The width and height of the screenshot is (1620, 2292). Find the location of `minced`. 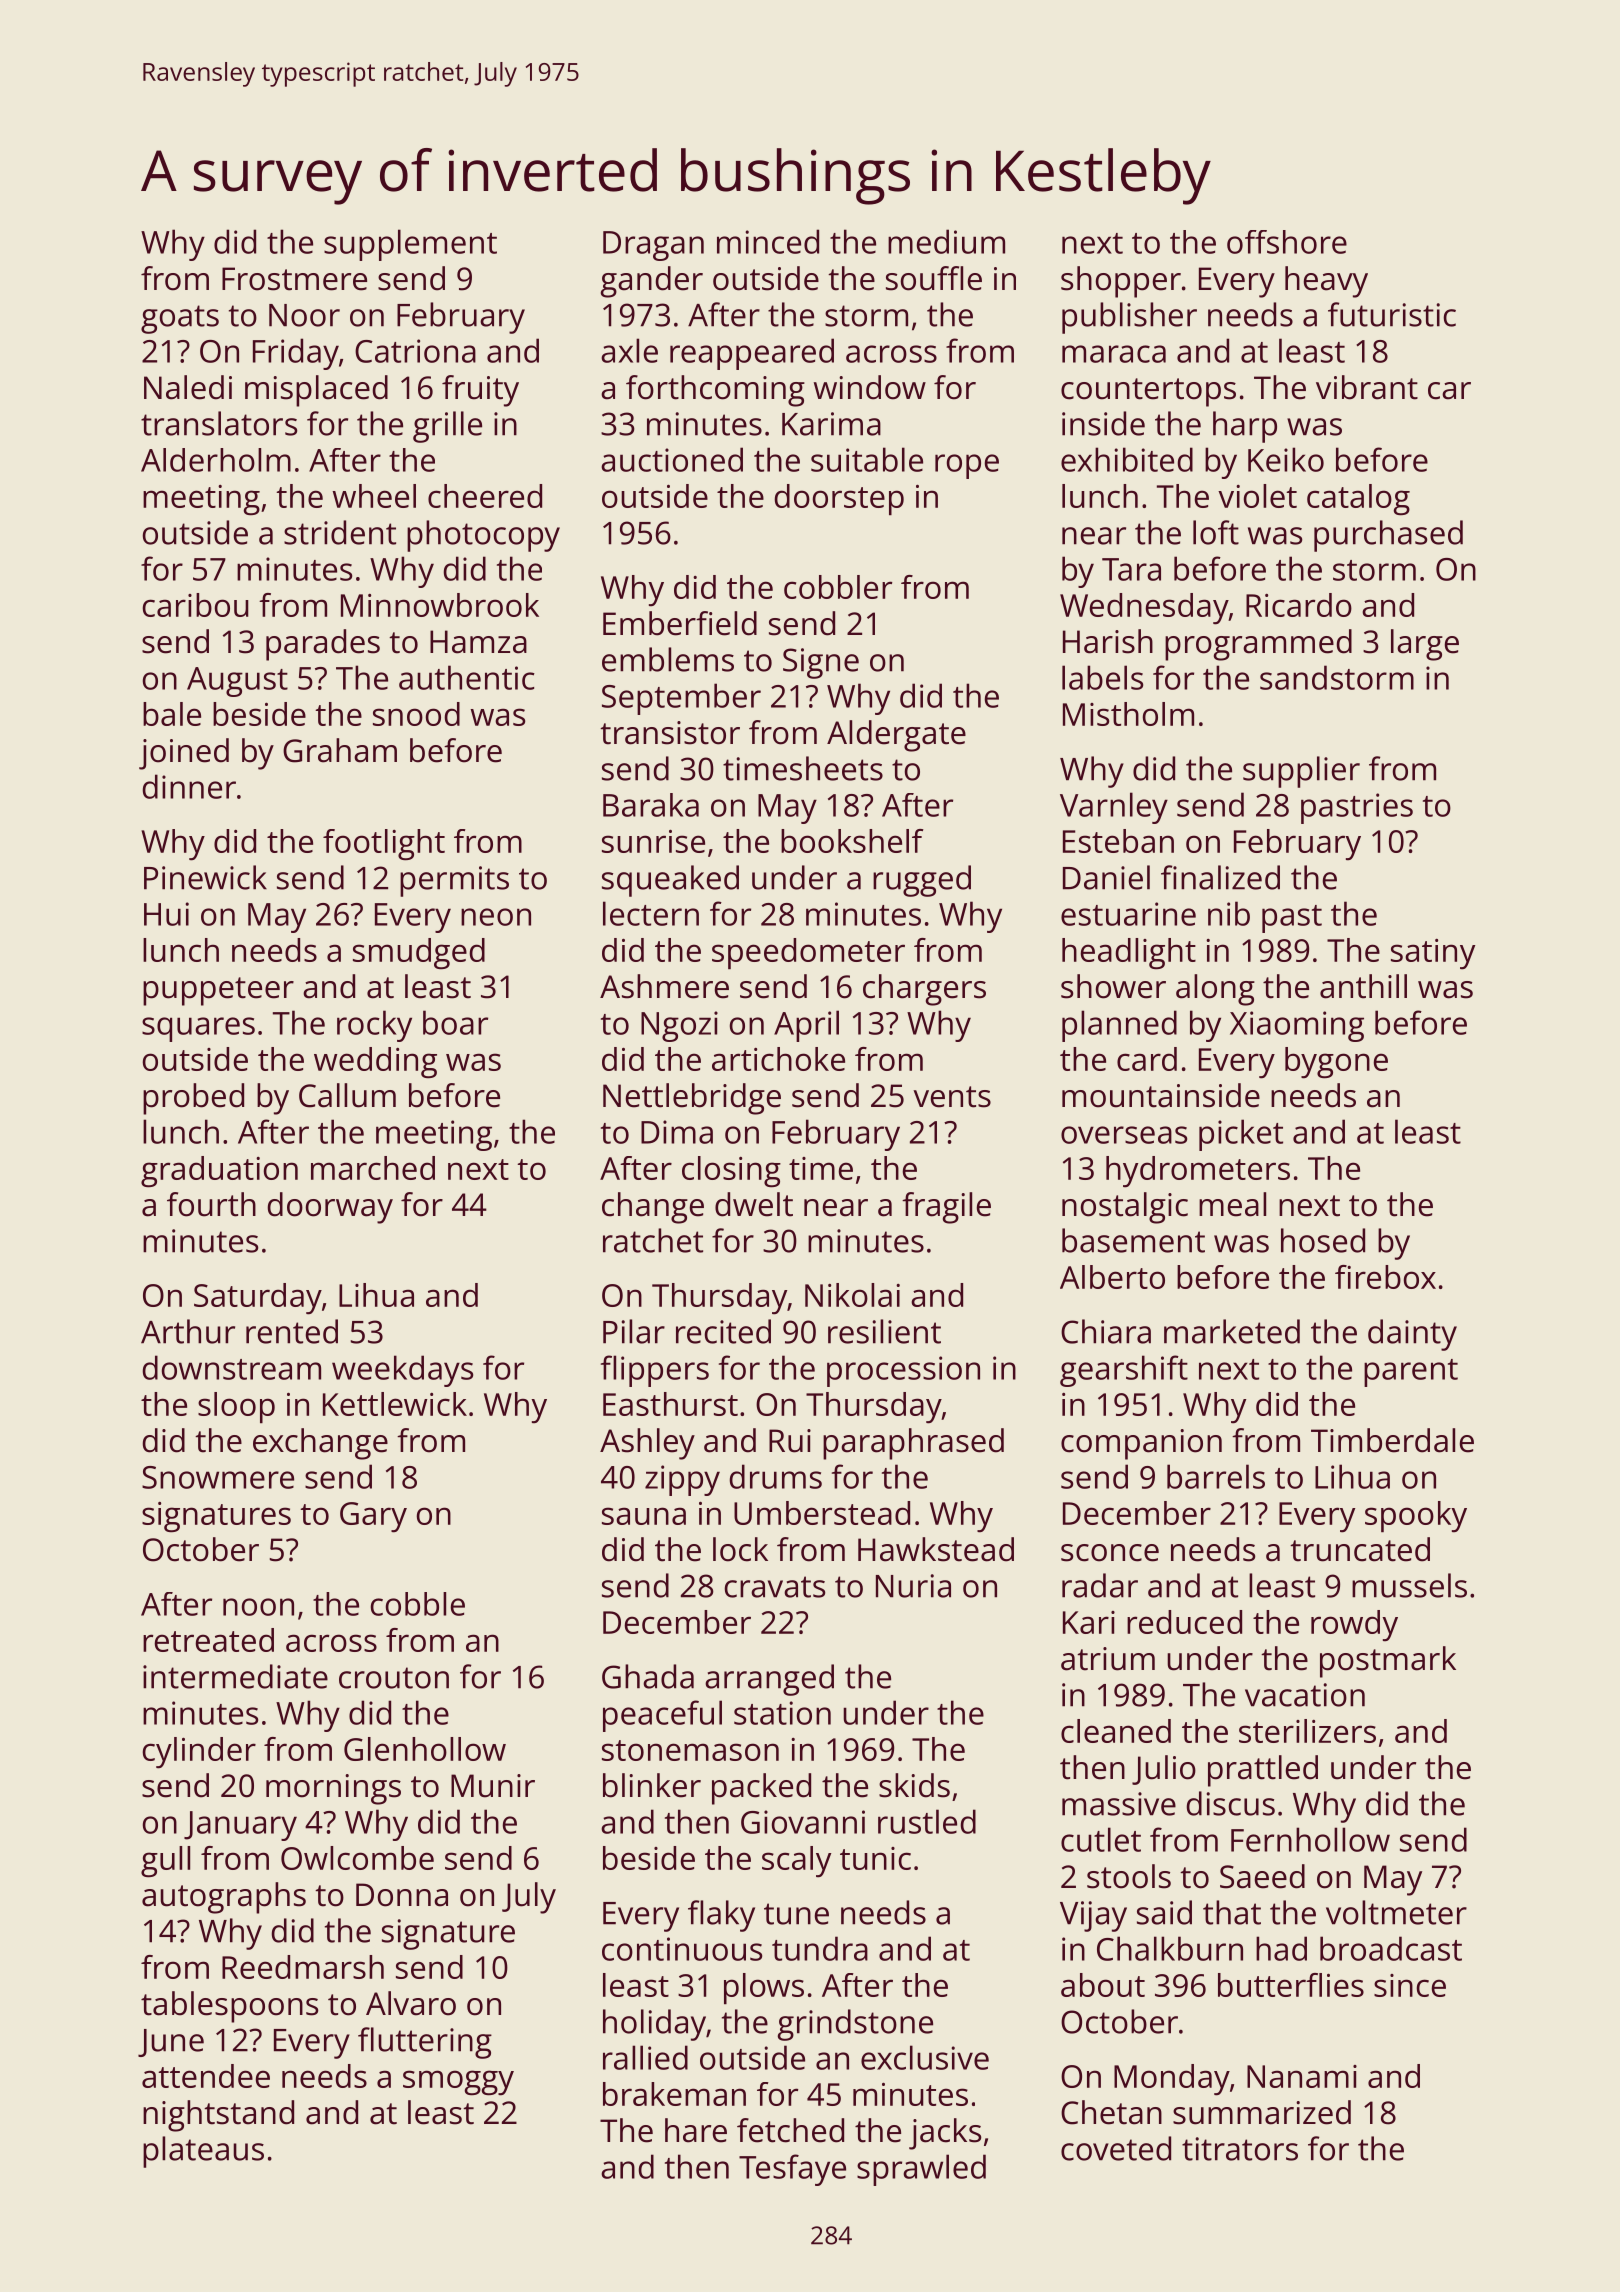

minced is located at coordinates (768, 241).
